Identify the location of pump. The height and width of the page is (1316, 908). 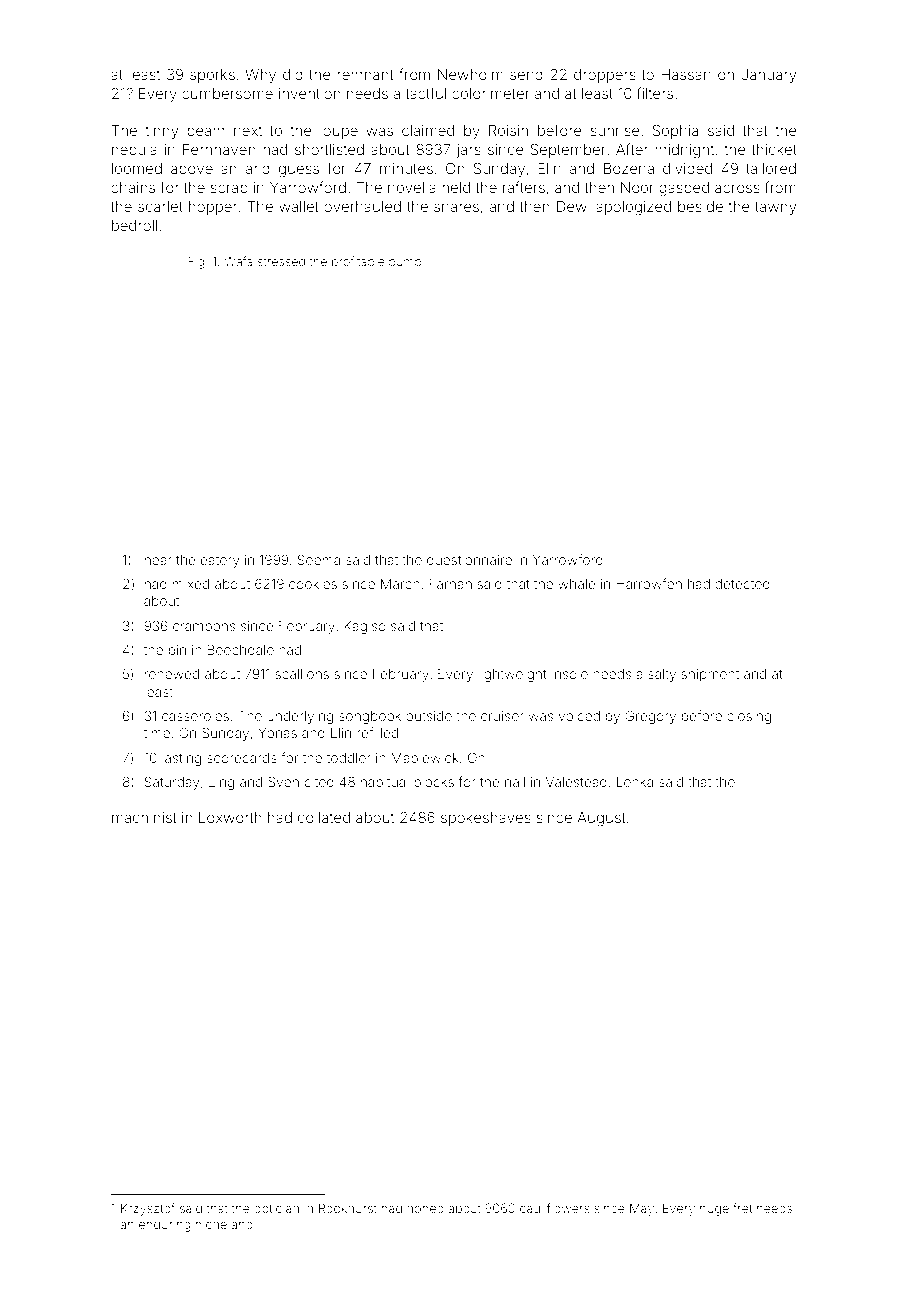
(405, 264).
